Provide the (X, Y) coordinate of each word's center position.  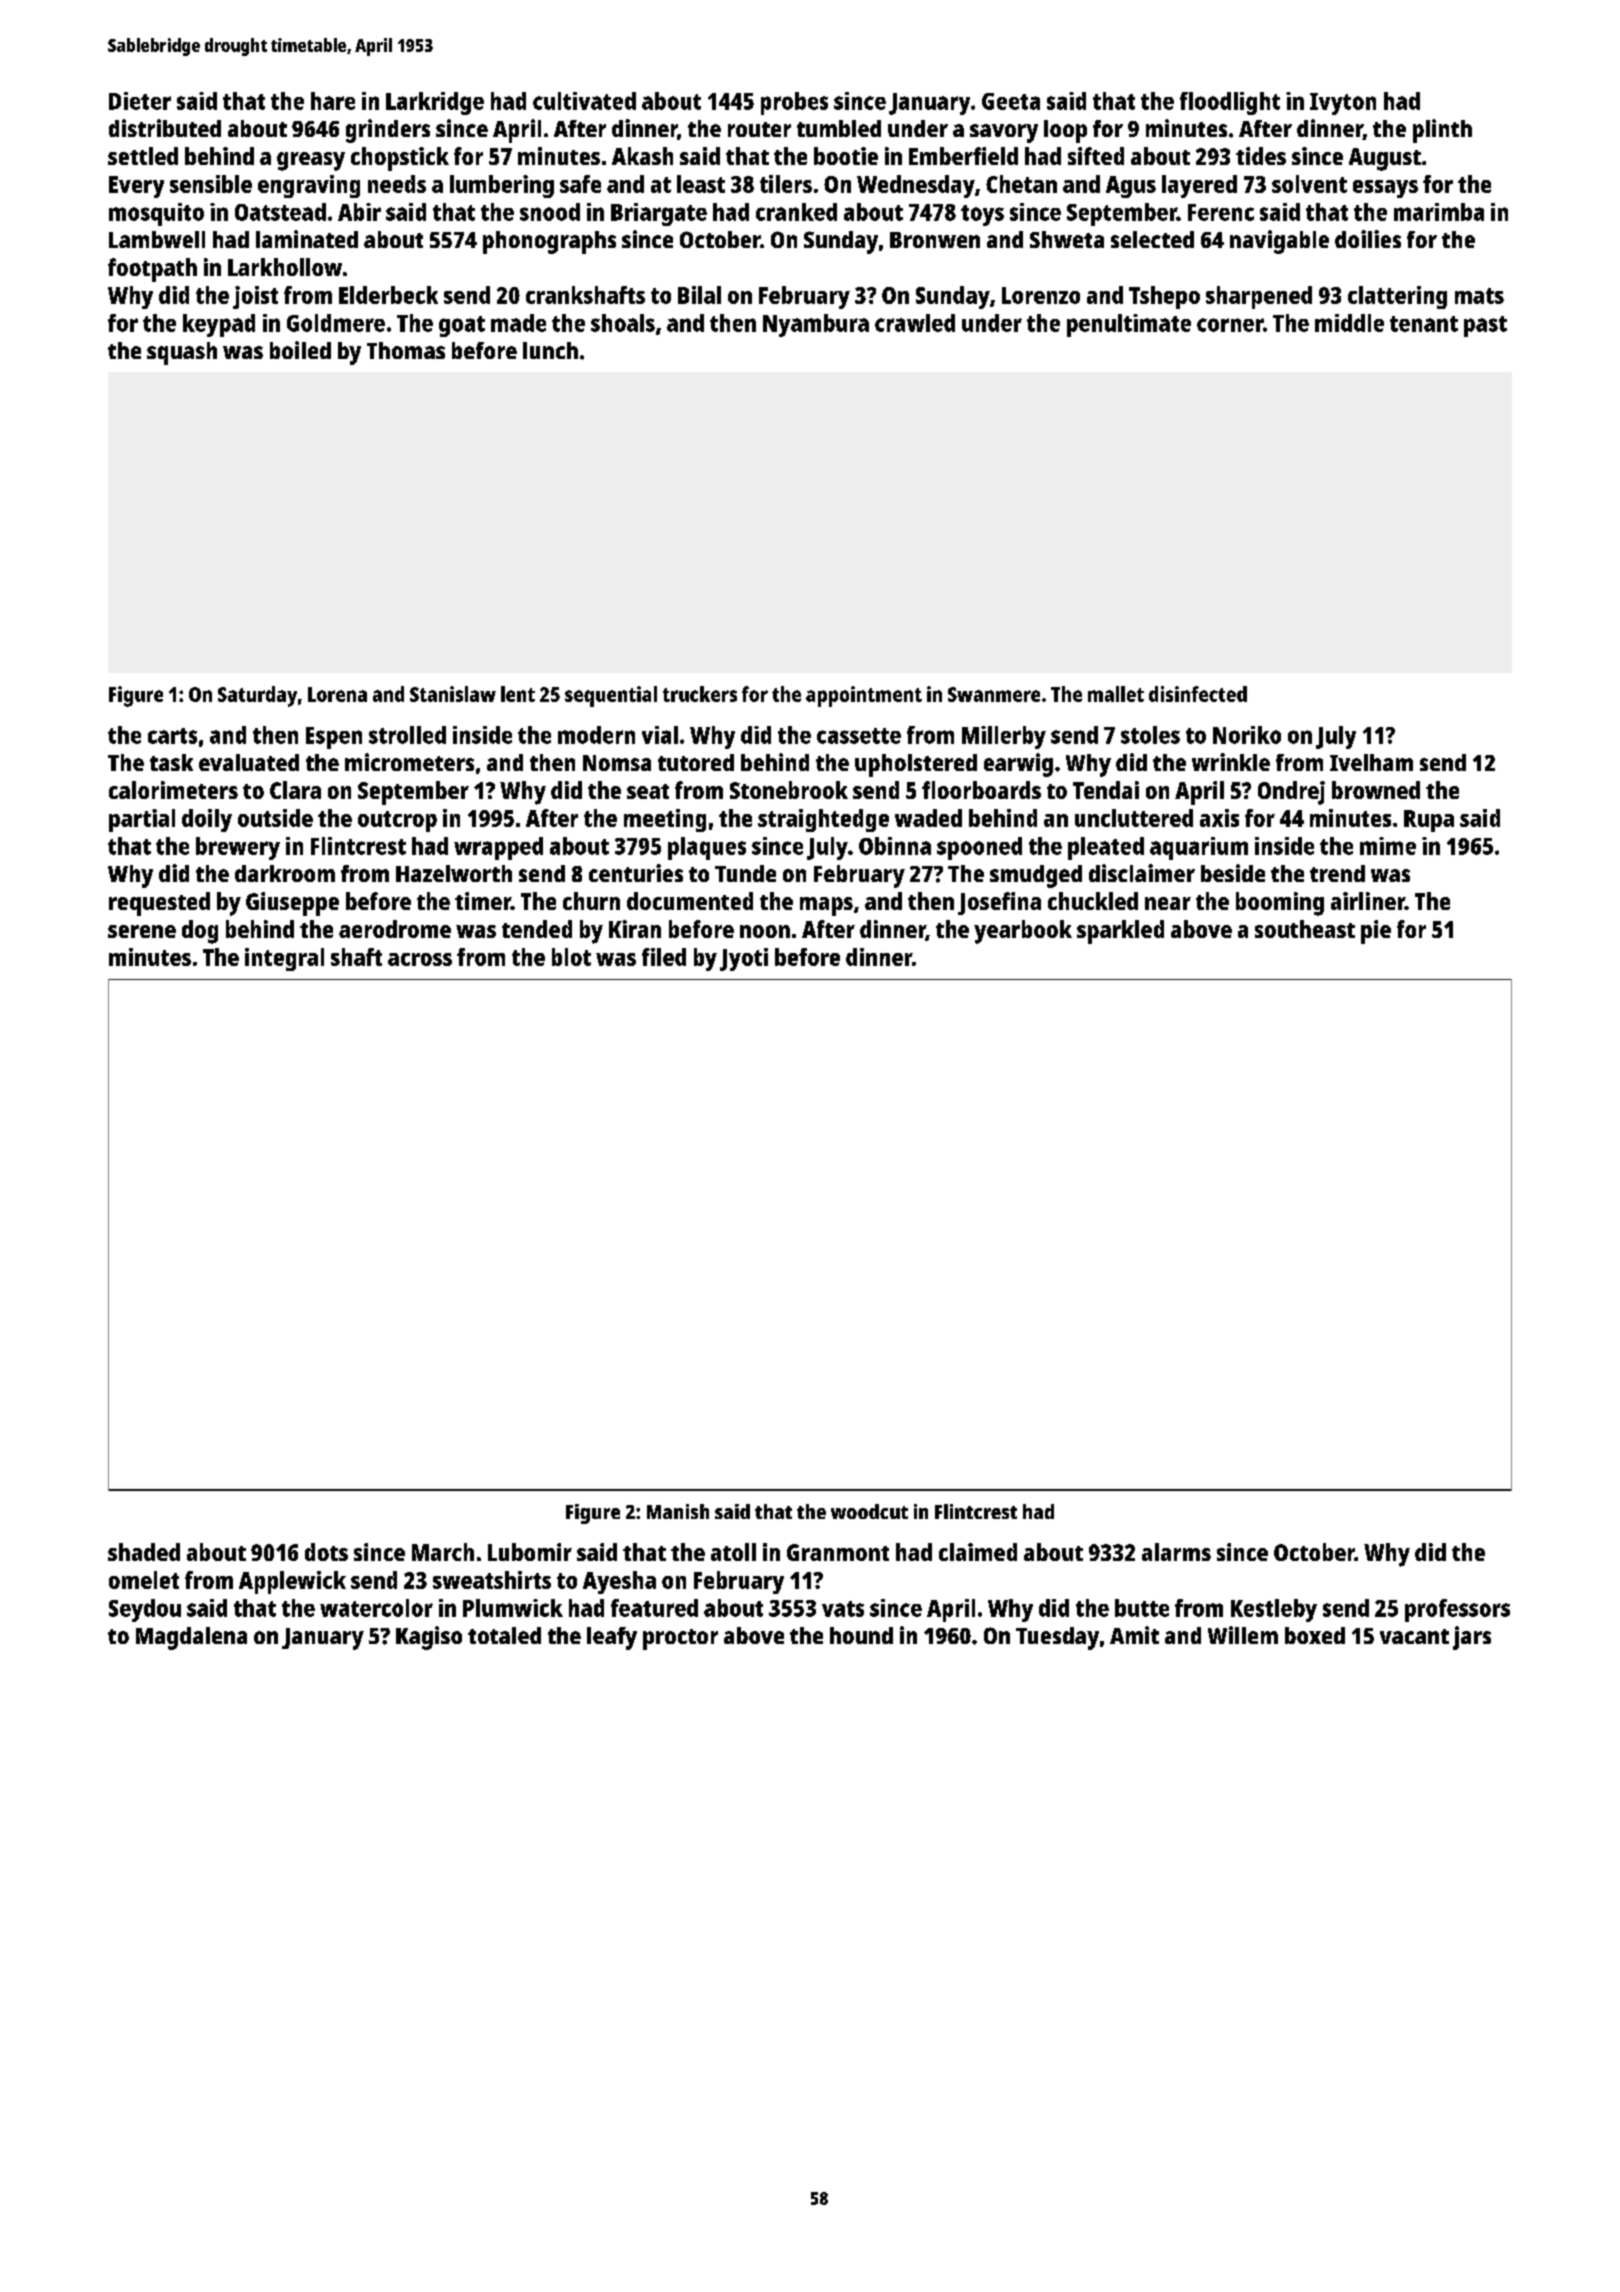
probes (794, 103)
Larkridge (435, 103)
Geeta (1011, 101)
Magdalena (191, 1638)
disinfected (1198, 694)
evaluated (249, 762)
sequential (611, 696)
